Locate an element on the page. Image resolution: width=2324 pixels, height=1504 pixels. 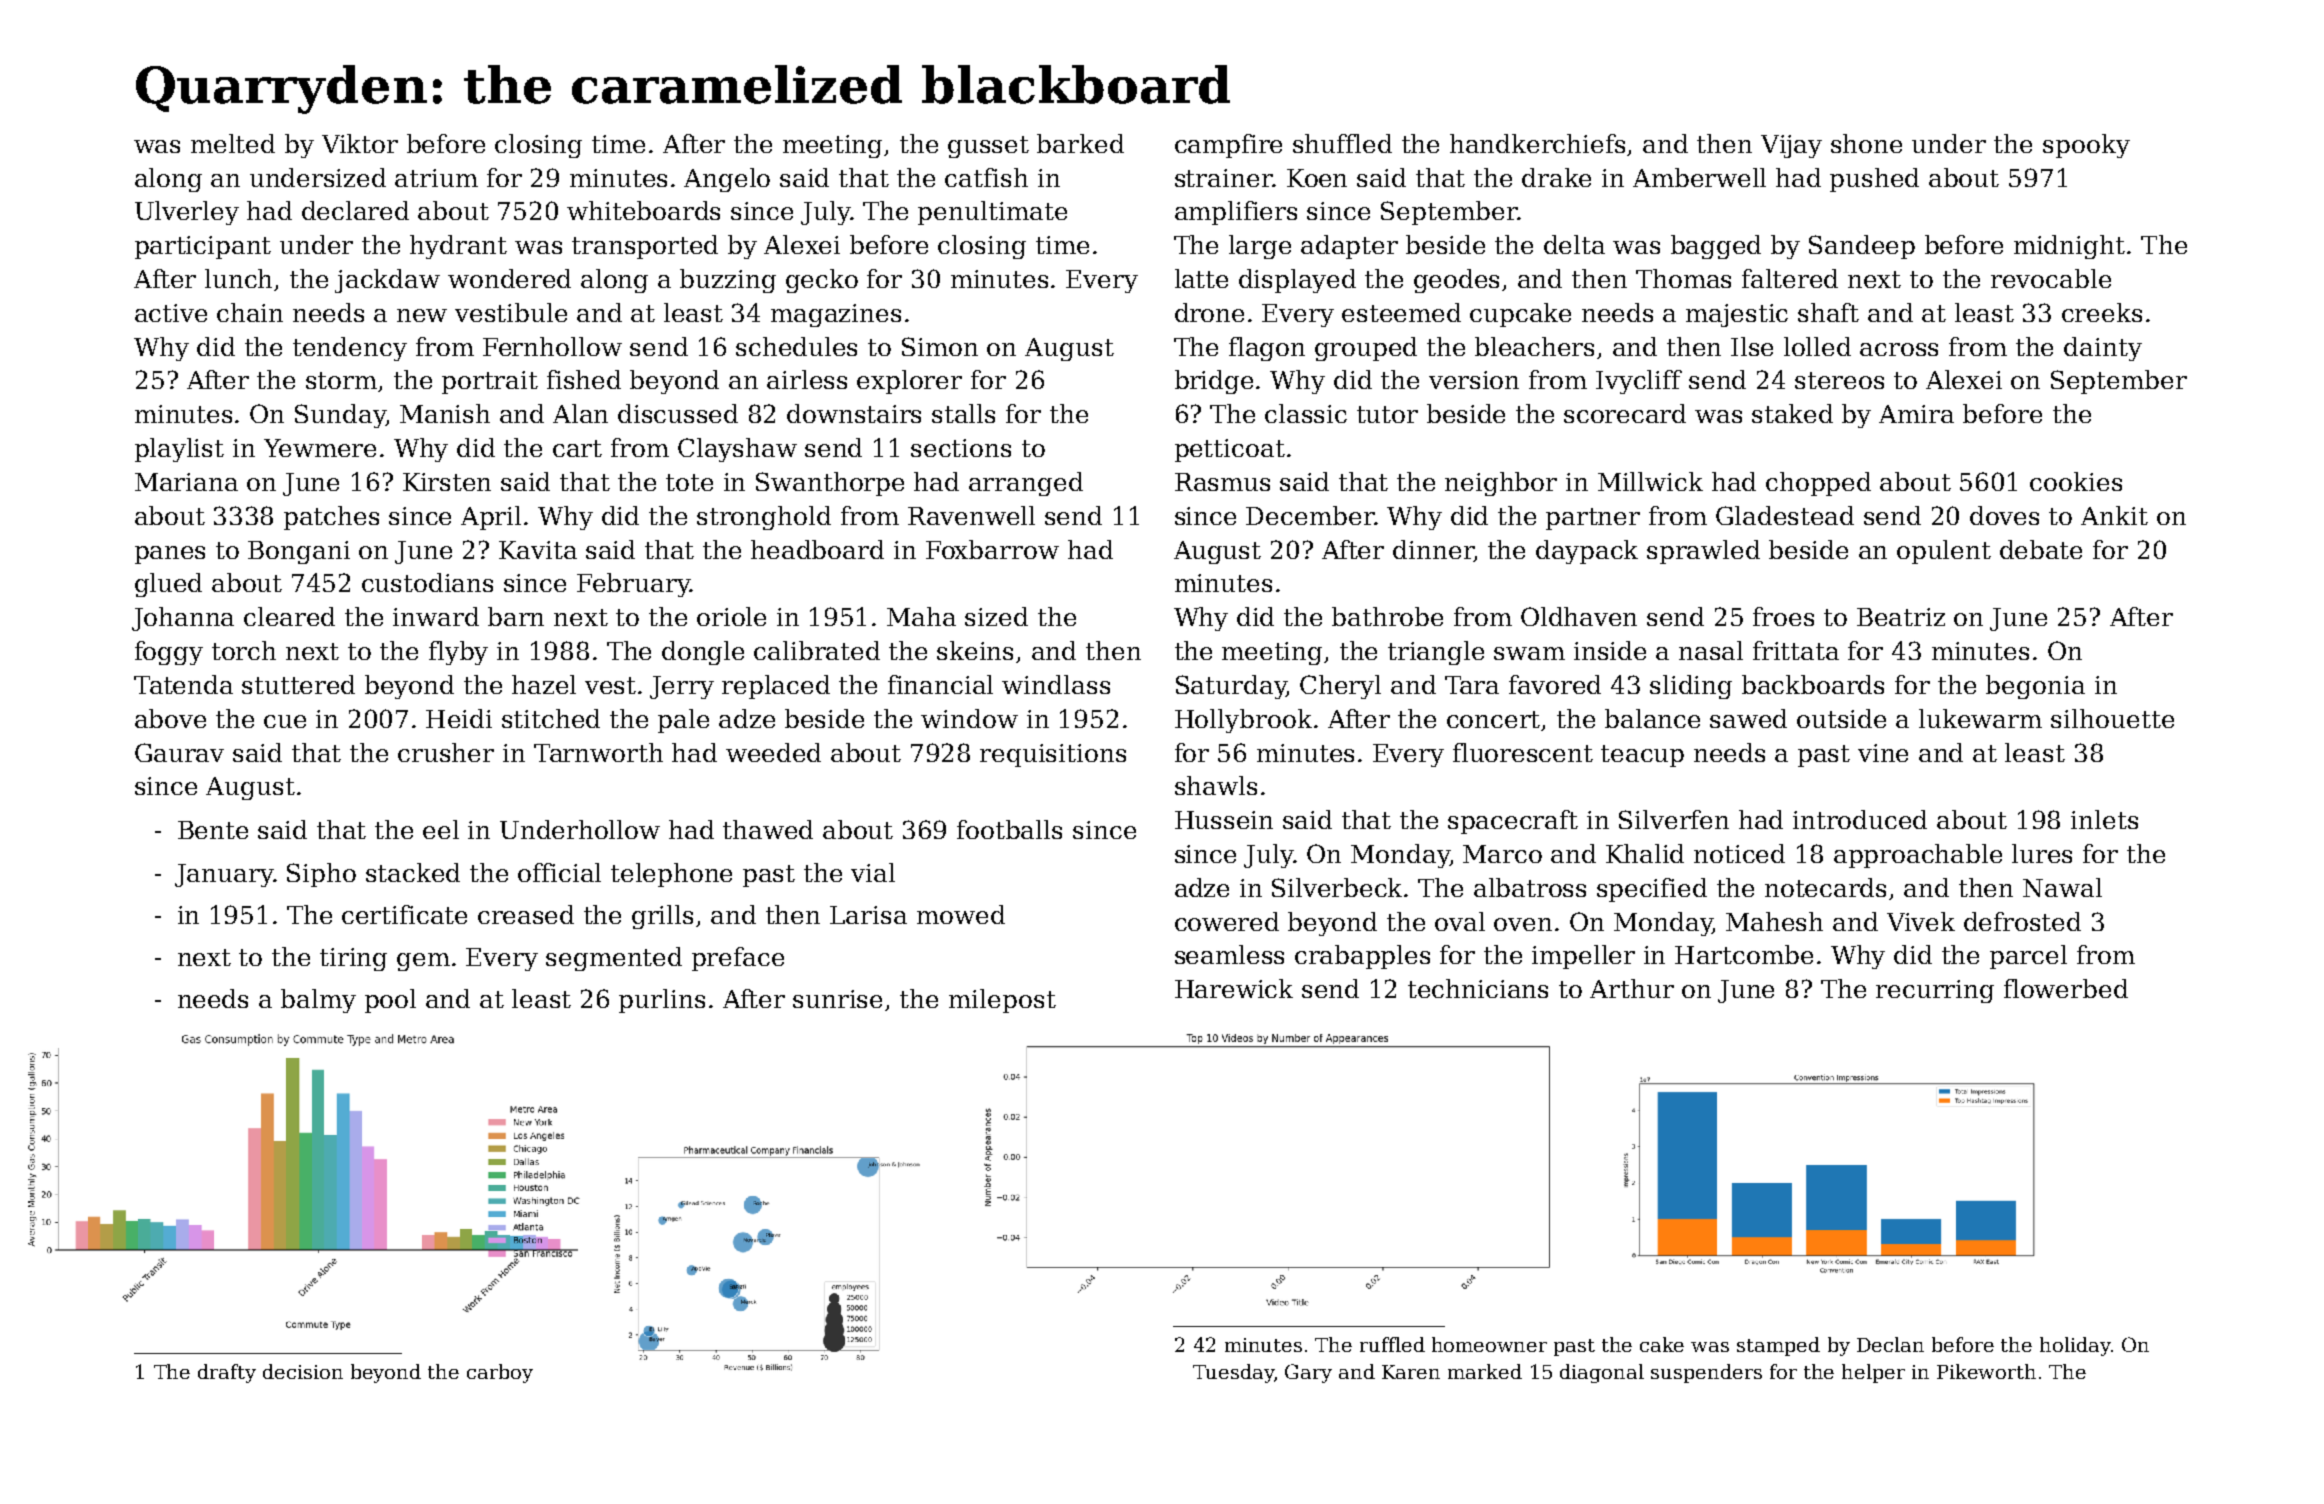
purlins is located at coordinates (662, 1001).
